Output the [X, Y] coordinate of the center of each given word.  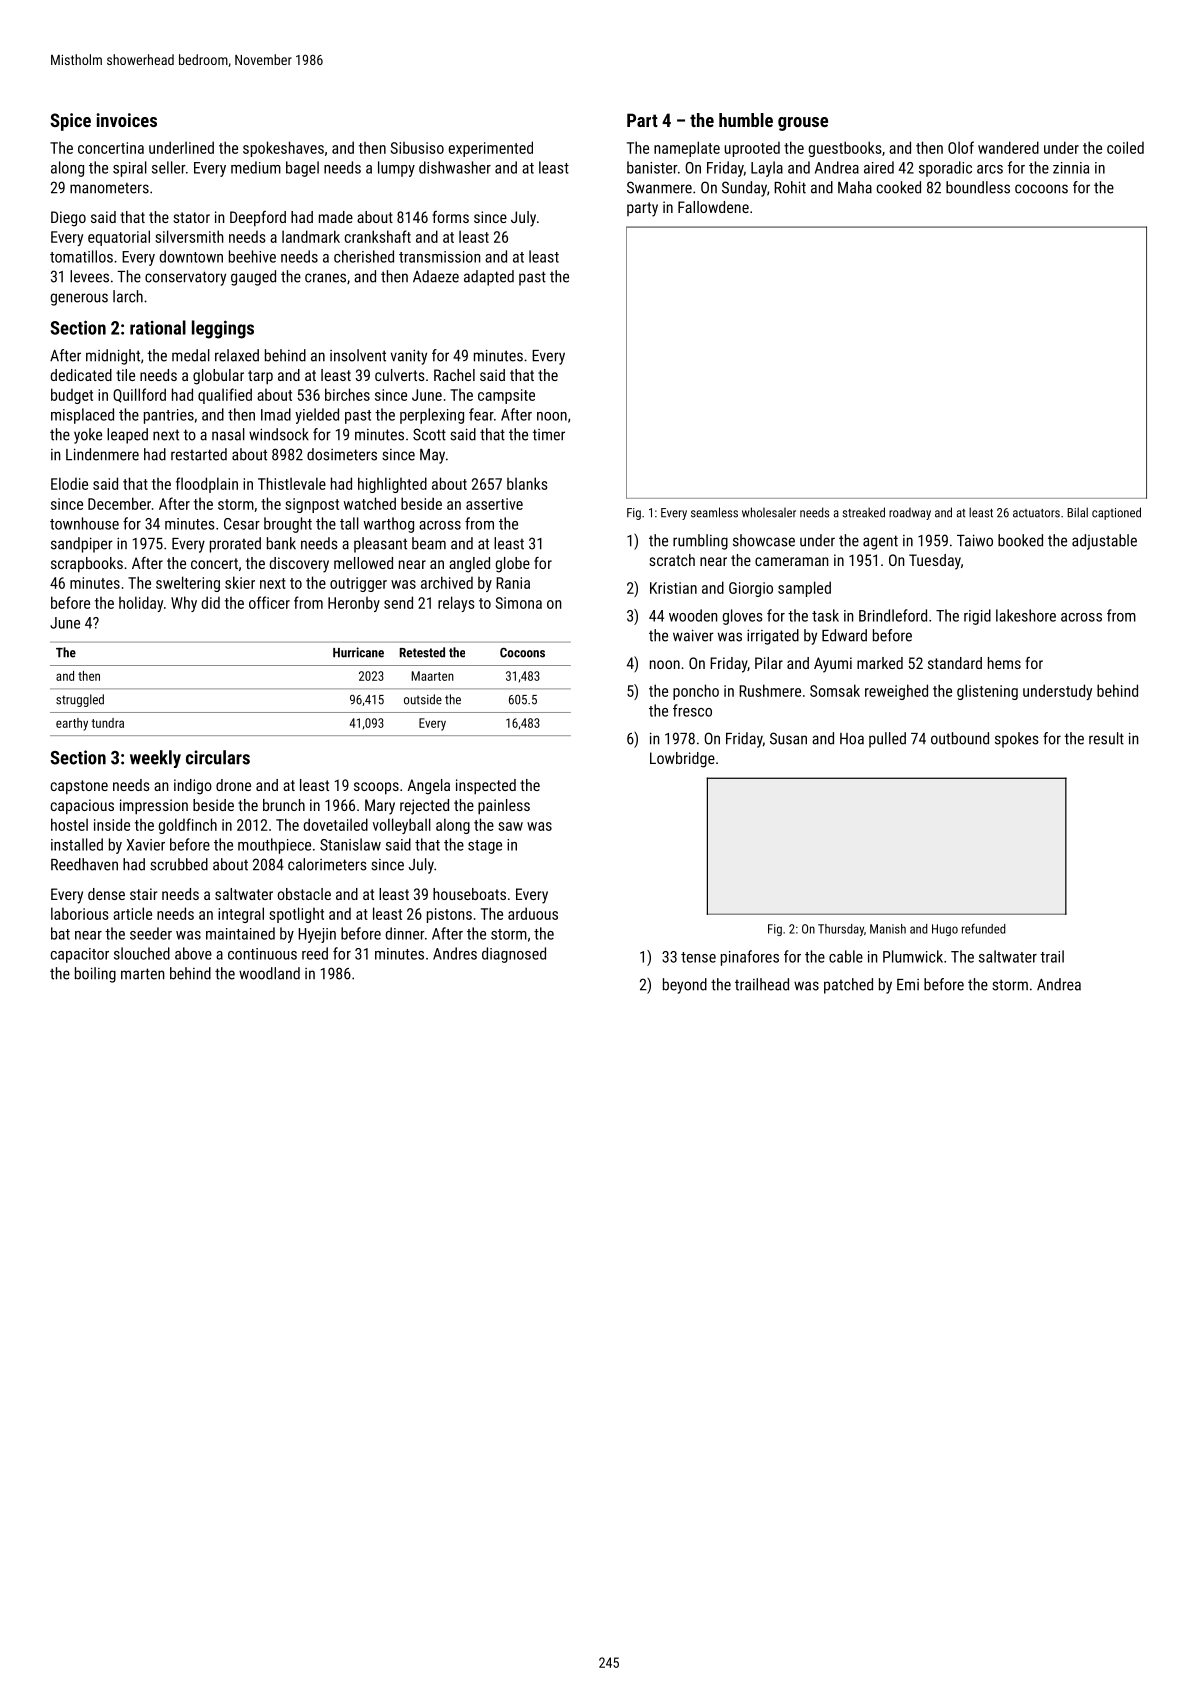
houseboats [469, 894]
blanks [527, 483]
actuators [1036, 513]
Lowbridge [682, 760]
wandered [1008, 147]
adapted [489, 278]
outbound [960, 738]
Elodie [69, 483]
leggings [223, 329]
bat [60, 933]
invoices [126, 120]
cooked [899, 187]
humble [746, 120]
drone [233, 785]
